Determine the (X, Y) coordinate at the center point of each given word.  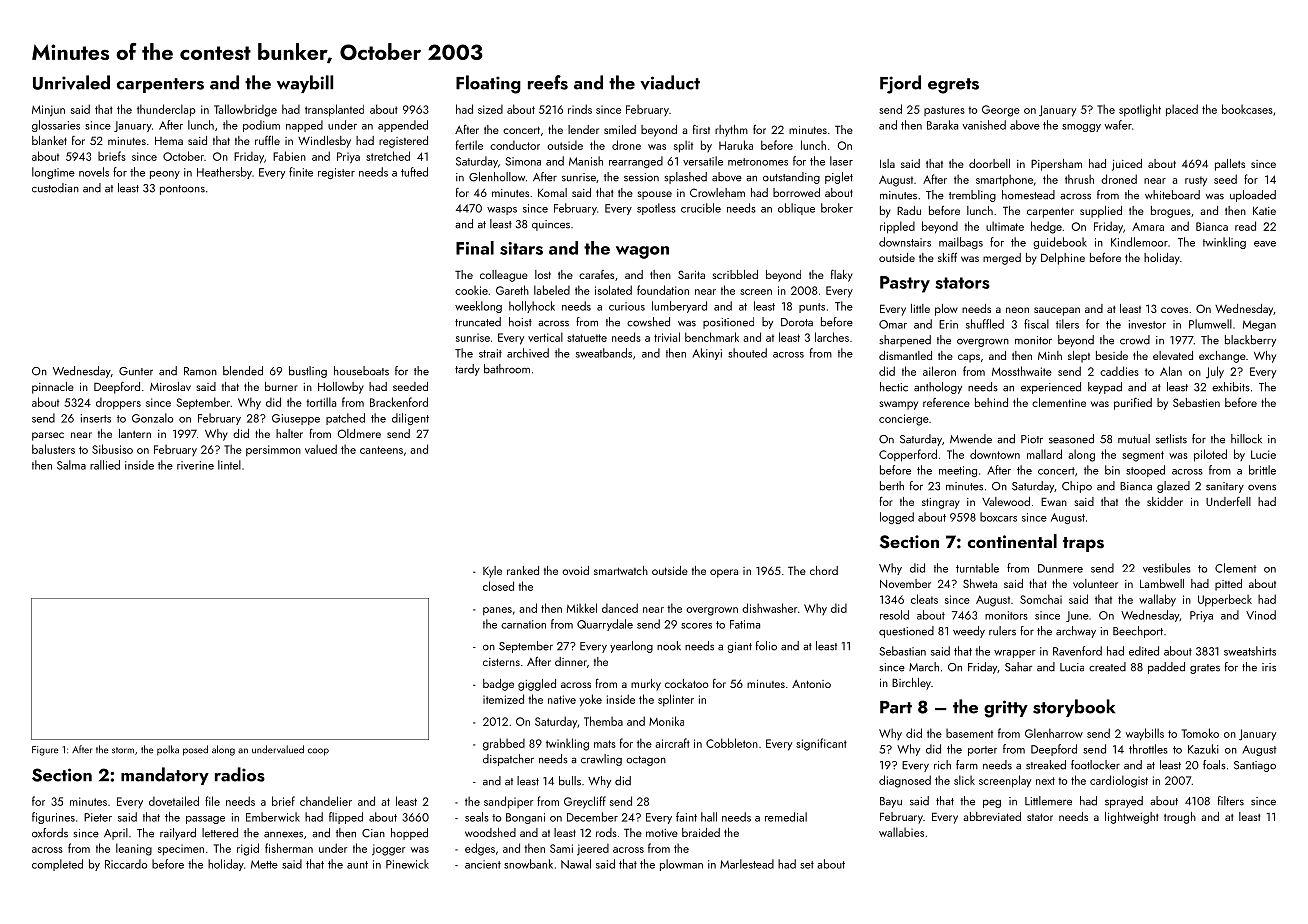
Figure (45, 751)
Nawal (576, 864)
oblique (796, 209)
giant (739, 647)
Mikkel (582, 608)
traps (1083, 544)
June (1077, 616)
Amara (1148, 226)
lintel (229, 465)
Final (475, 248)
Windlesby (324, 142)
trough (1180, 818)
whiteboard (1172, 195)
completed (57, 865)
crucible (701, 208)
